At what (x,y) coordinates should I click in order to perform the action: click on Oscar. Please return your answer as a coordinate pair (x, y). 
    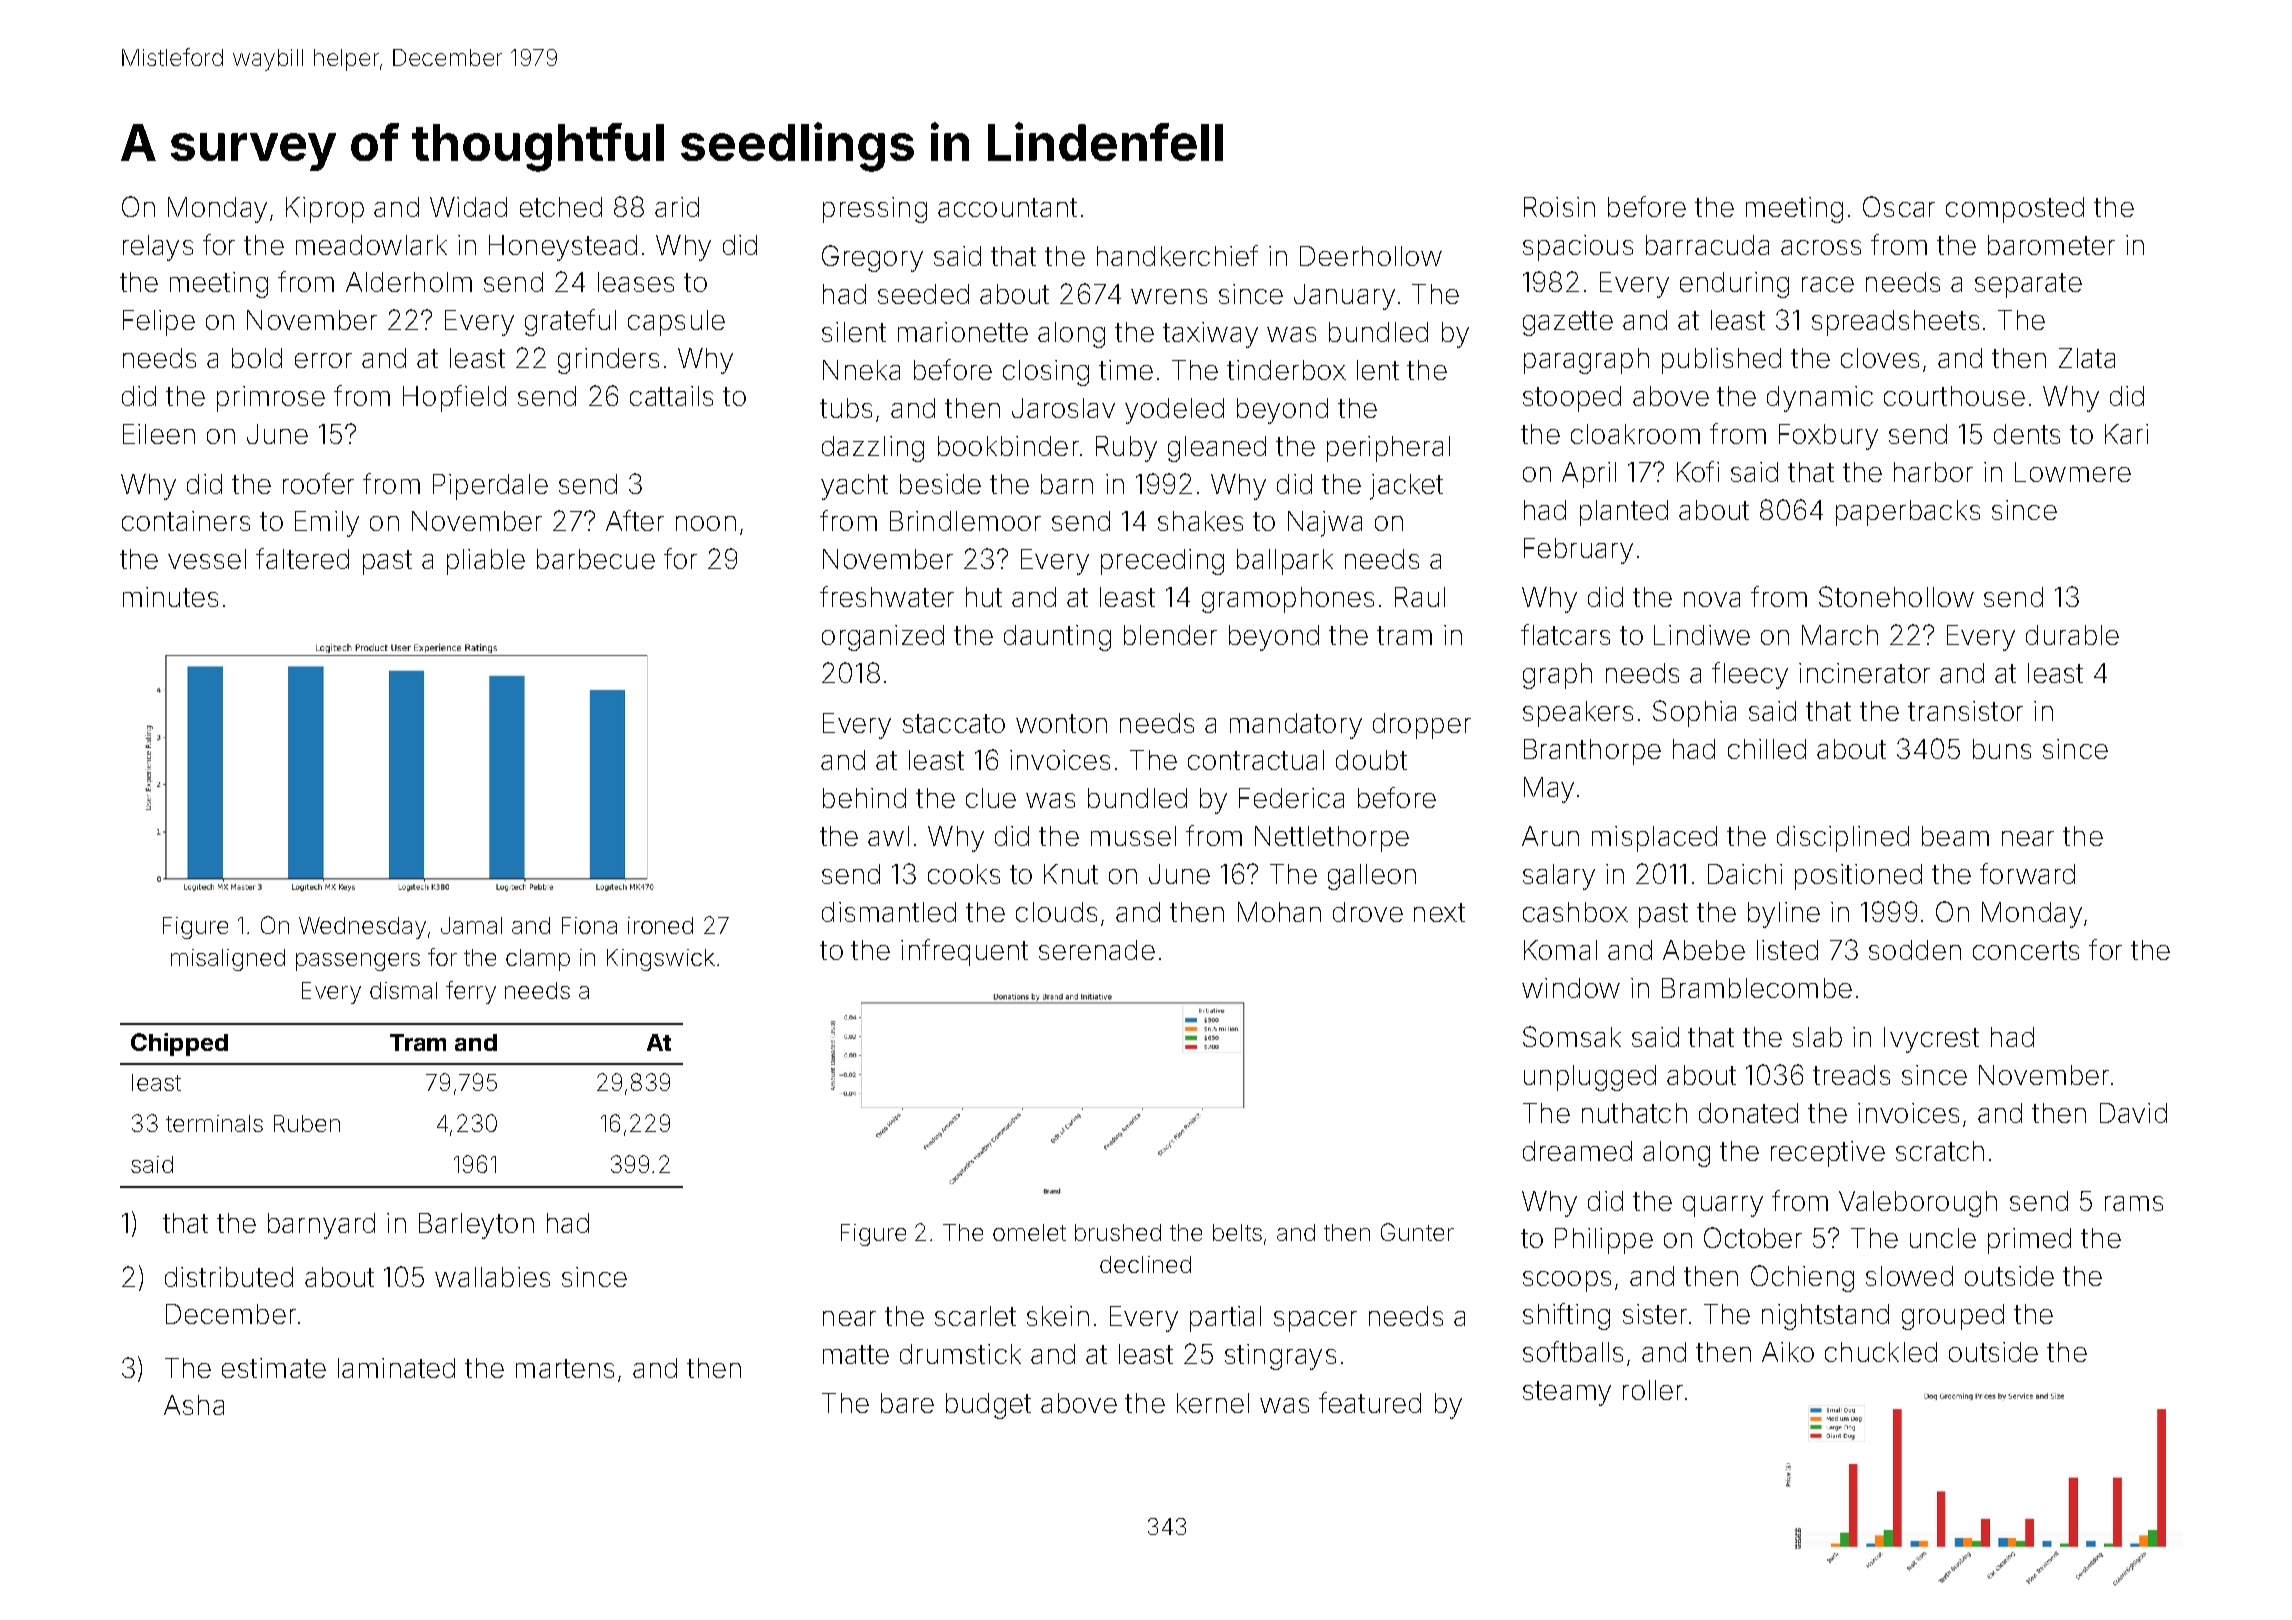
    Looking at the image, I should click on (1899, 206).
